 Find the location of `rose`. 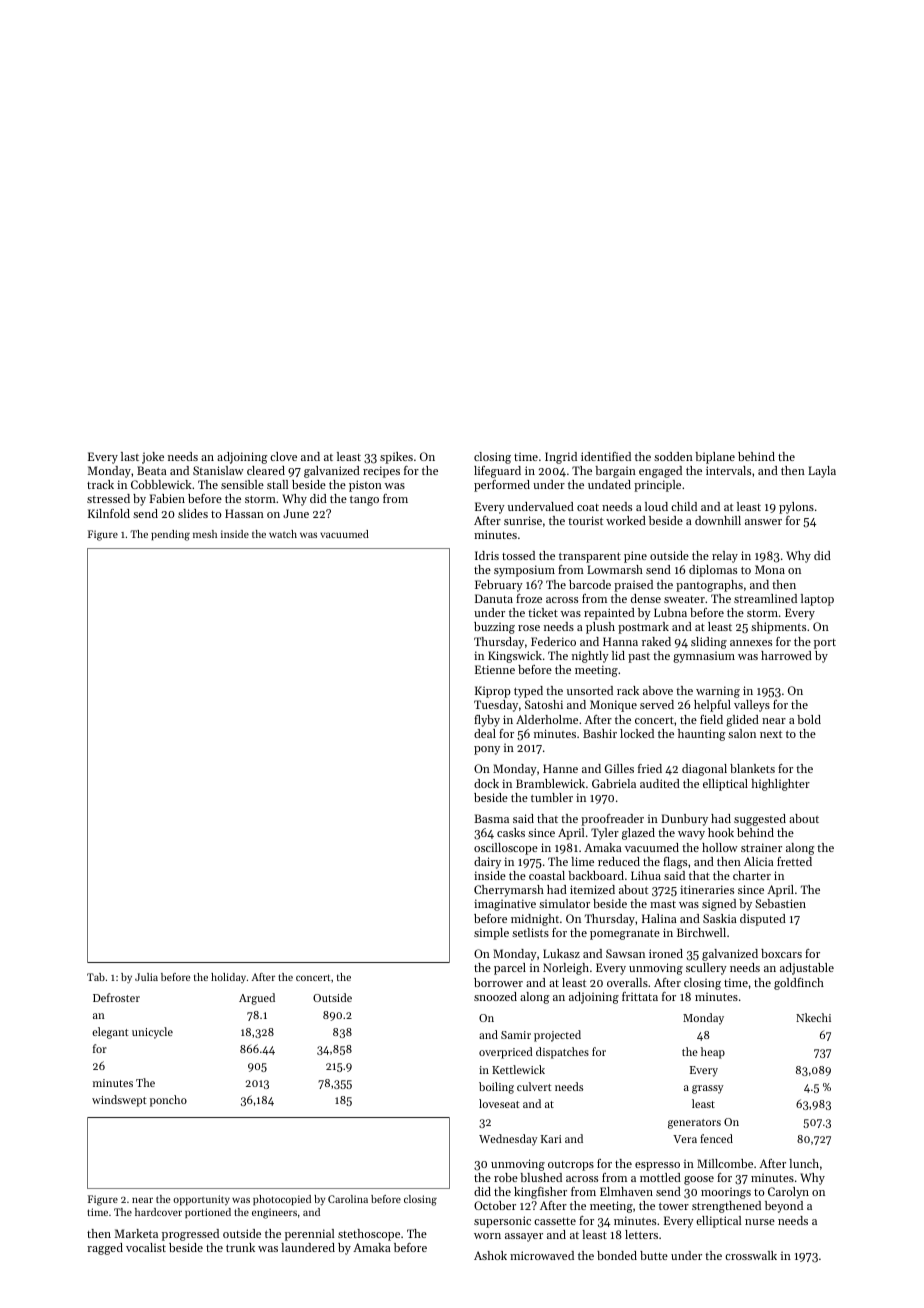

rose is located at coordinates (529, 628).
